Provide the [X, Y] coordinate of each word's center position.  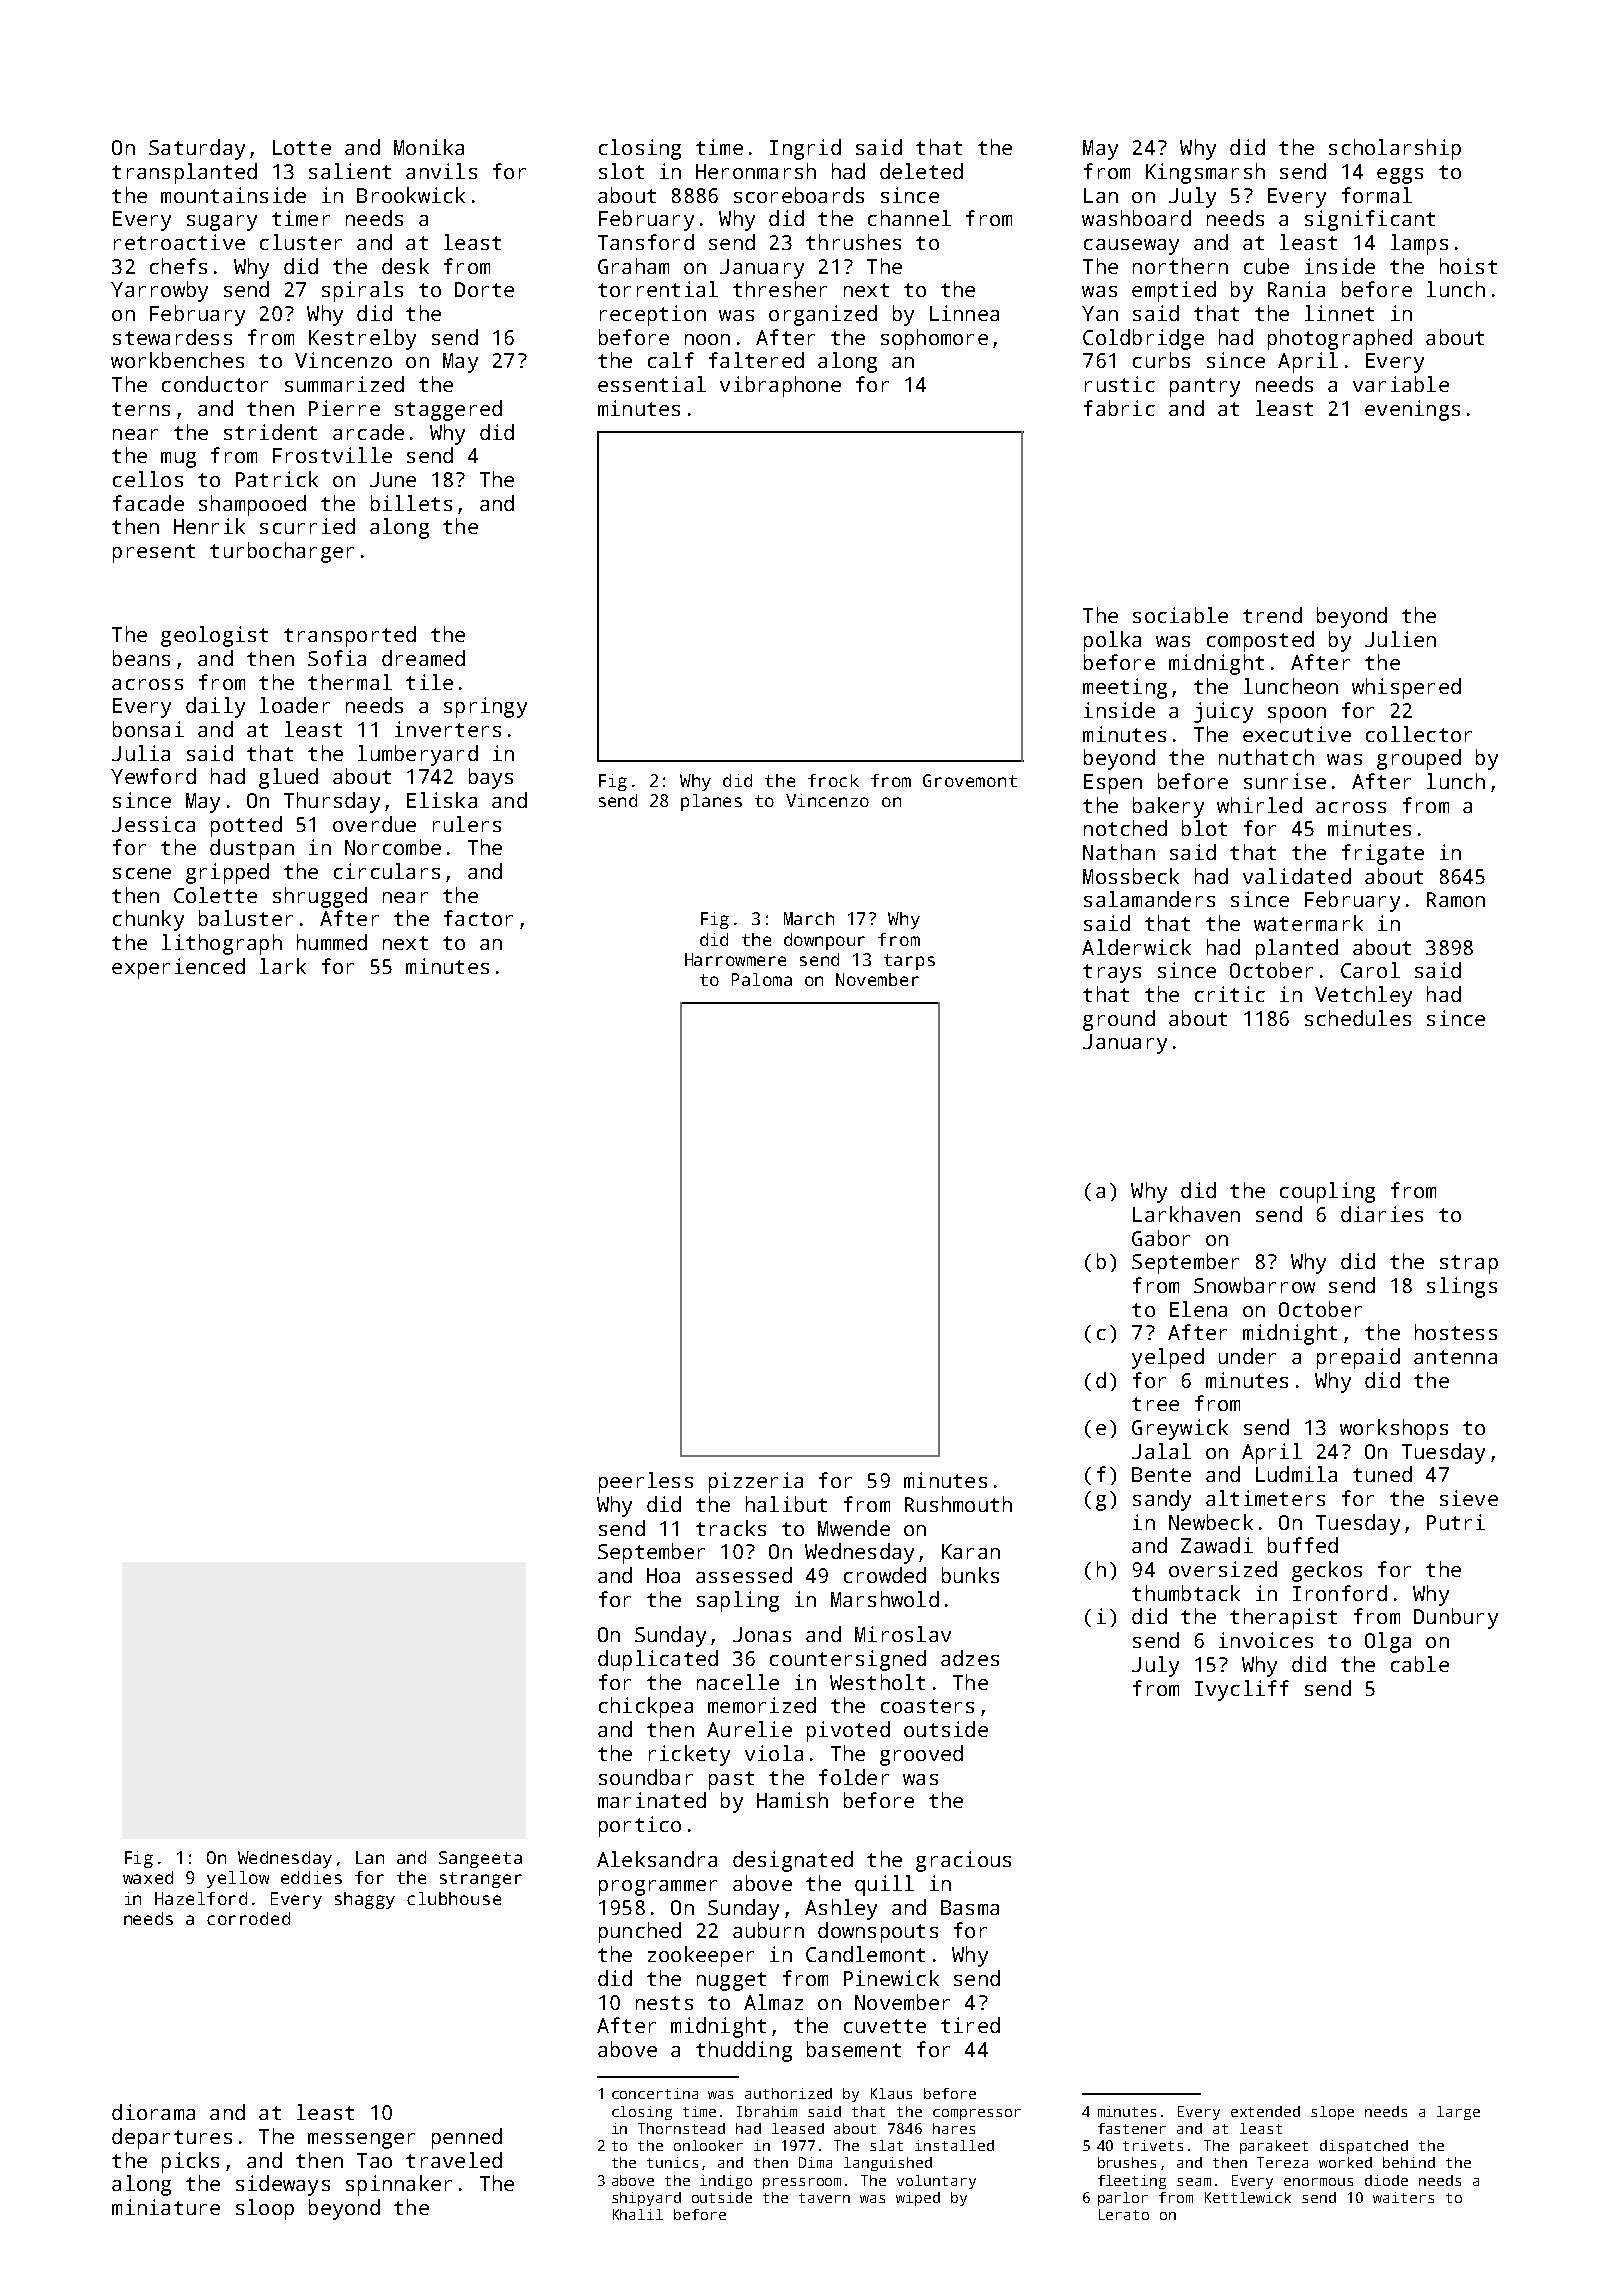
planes [711, 802]
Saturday [197, 149]
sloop [265, 2209]
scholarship [1395, 149]
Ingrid [805, 149]
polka [1112, 641]
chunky [148, 920]
